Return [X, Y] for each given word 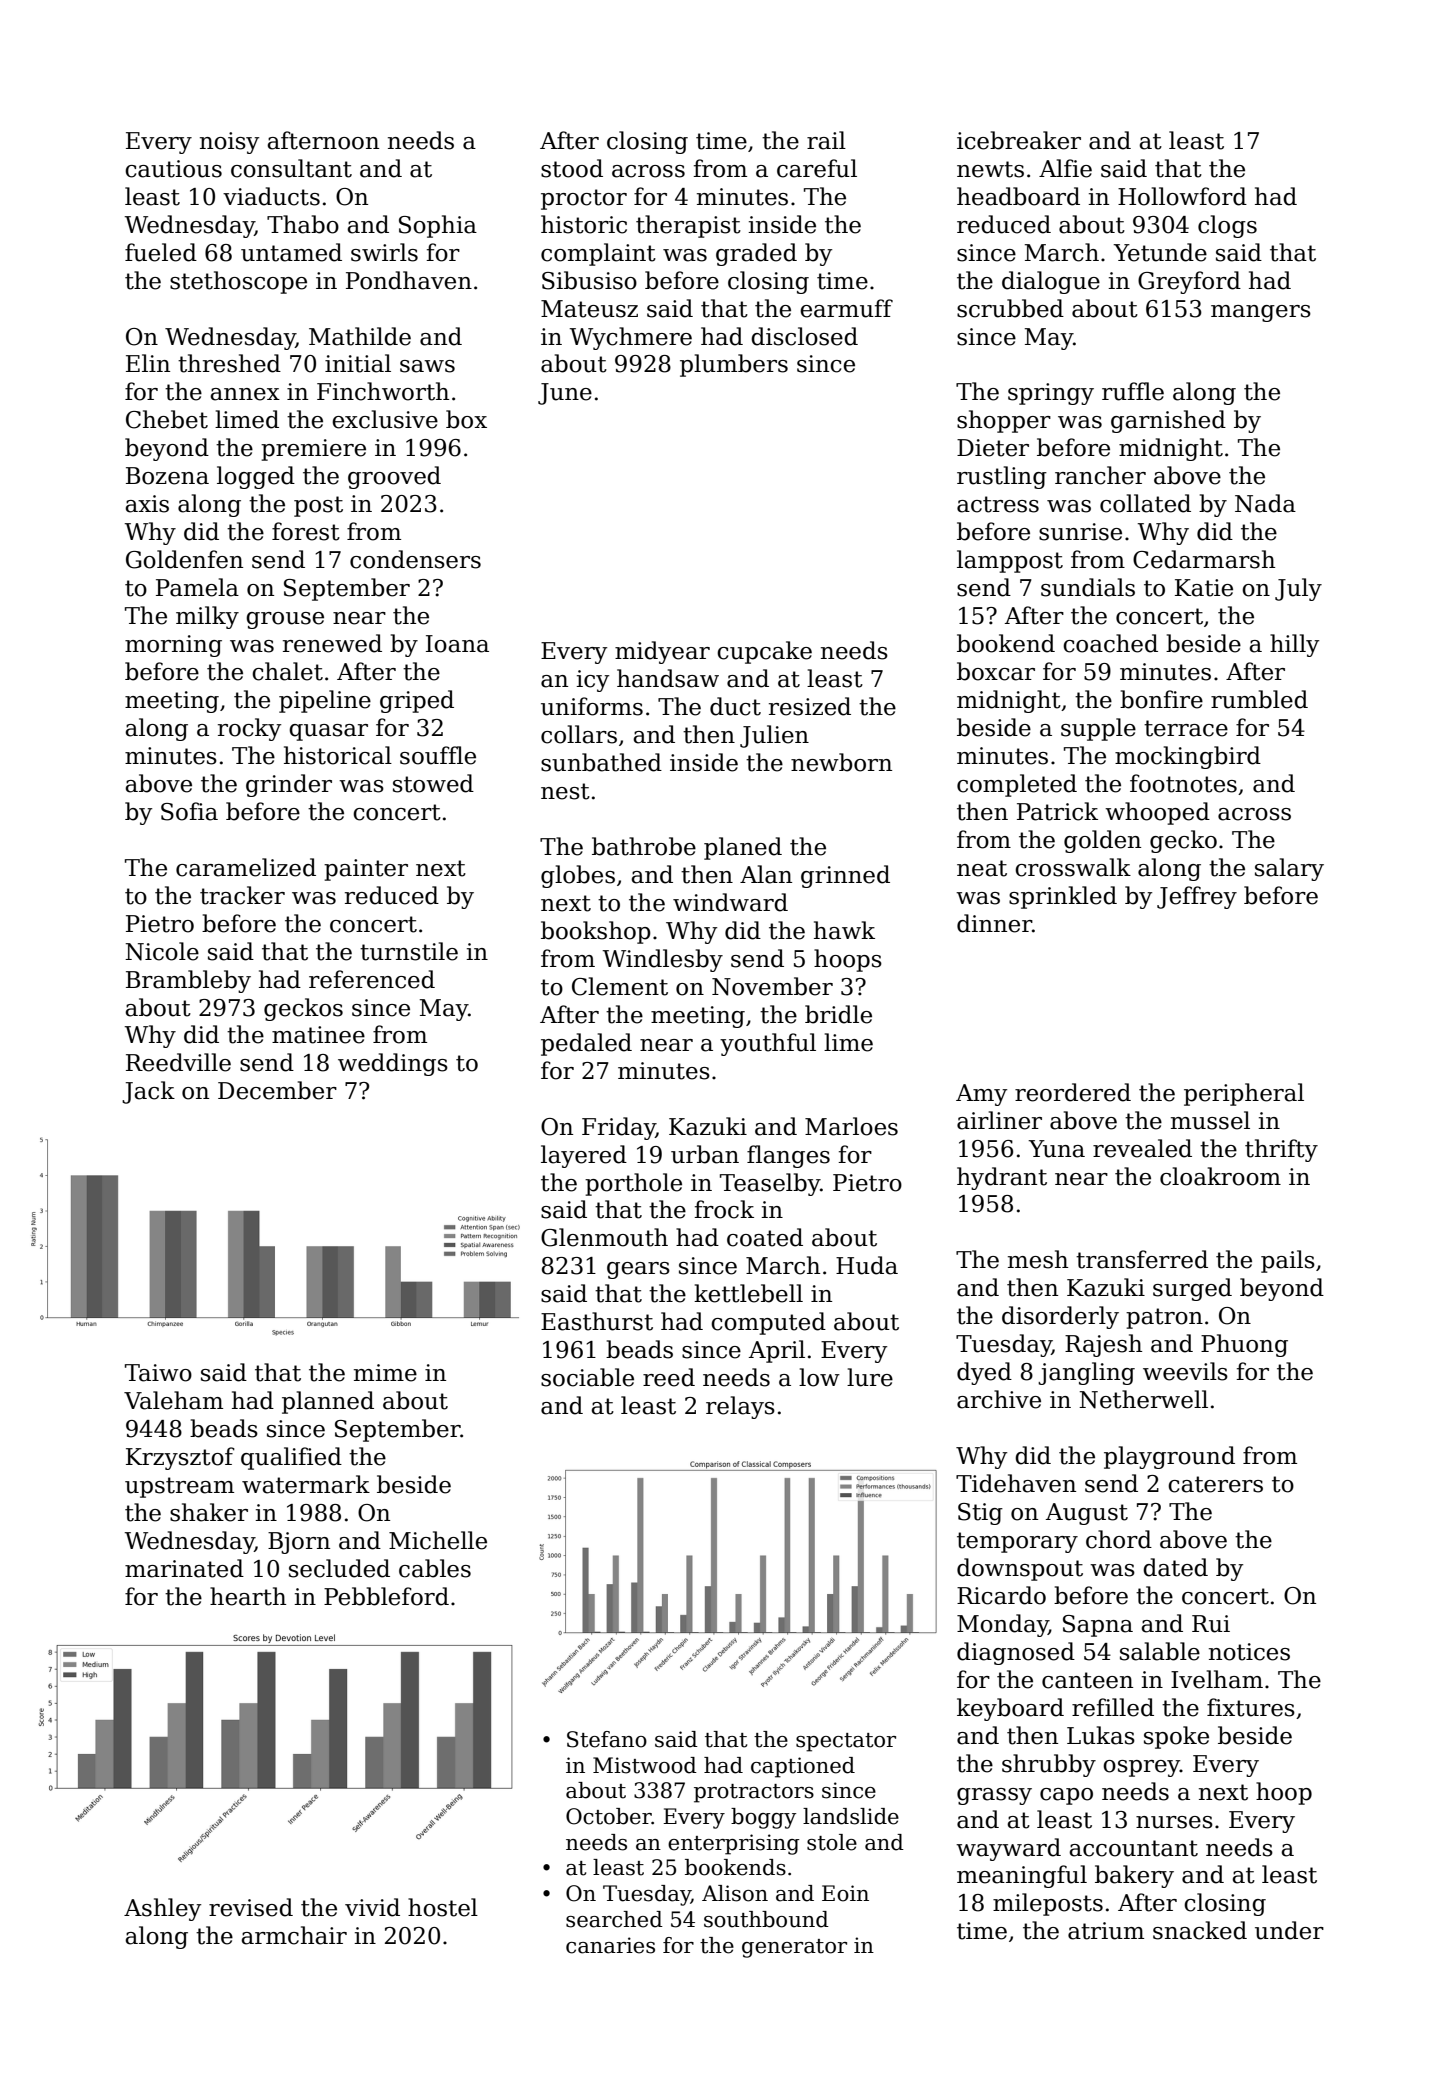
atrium [1106, 1931]
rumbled [1259, 699]
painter [366, 870]
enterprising [734, 1844]
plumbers [734, 365]
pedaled [586, 1044]
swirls [384, 252]
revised [251, 1907]
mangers [1261, 313]
